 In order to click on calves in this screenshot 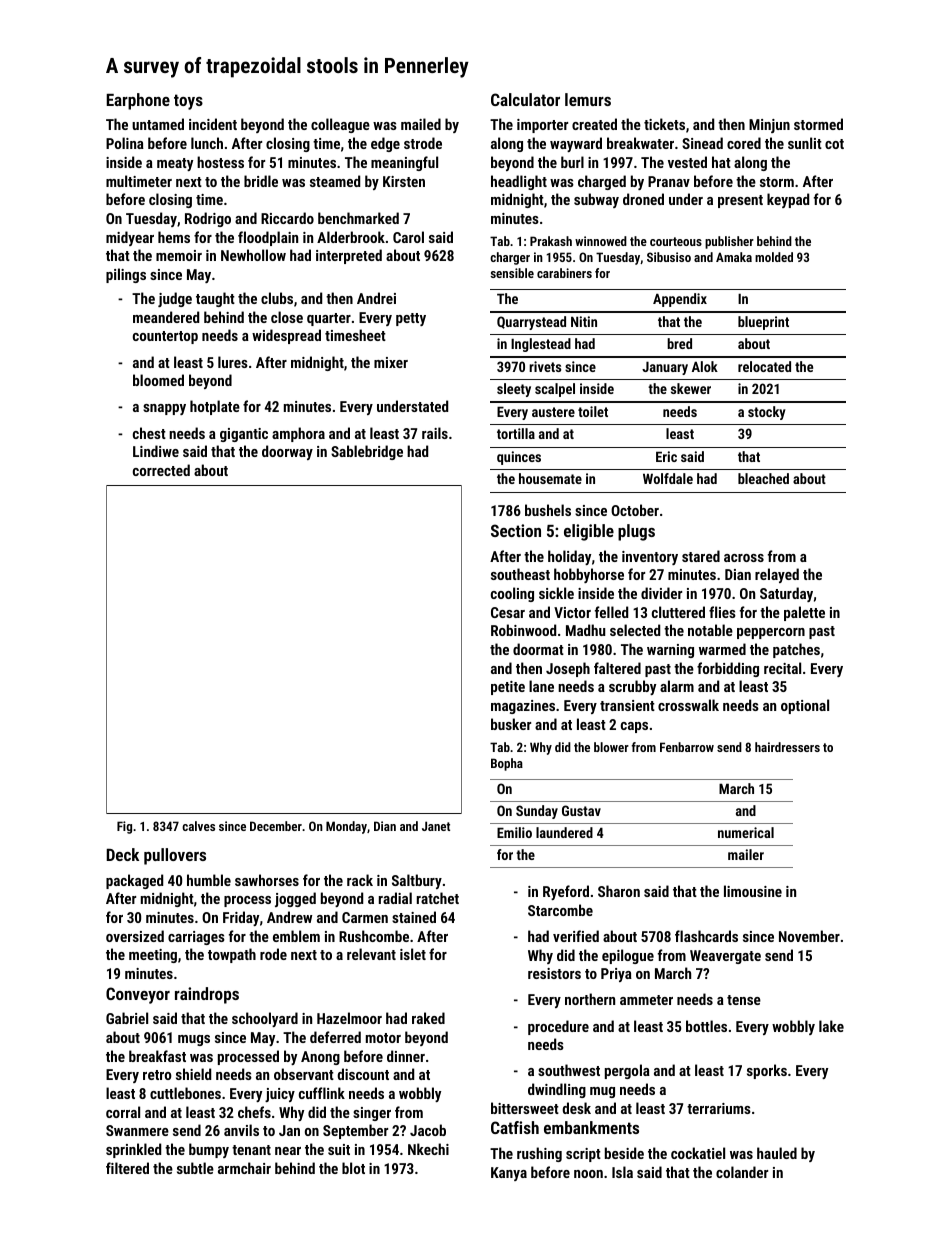, I will do `click(198, 826)`.
